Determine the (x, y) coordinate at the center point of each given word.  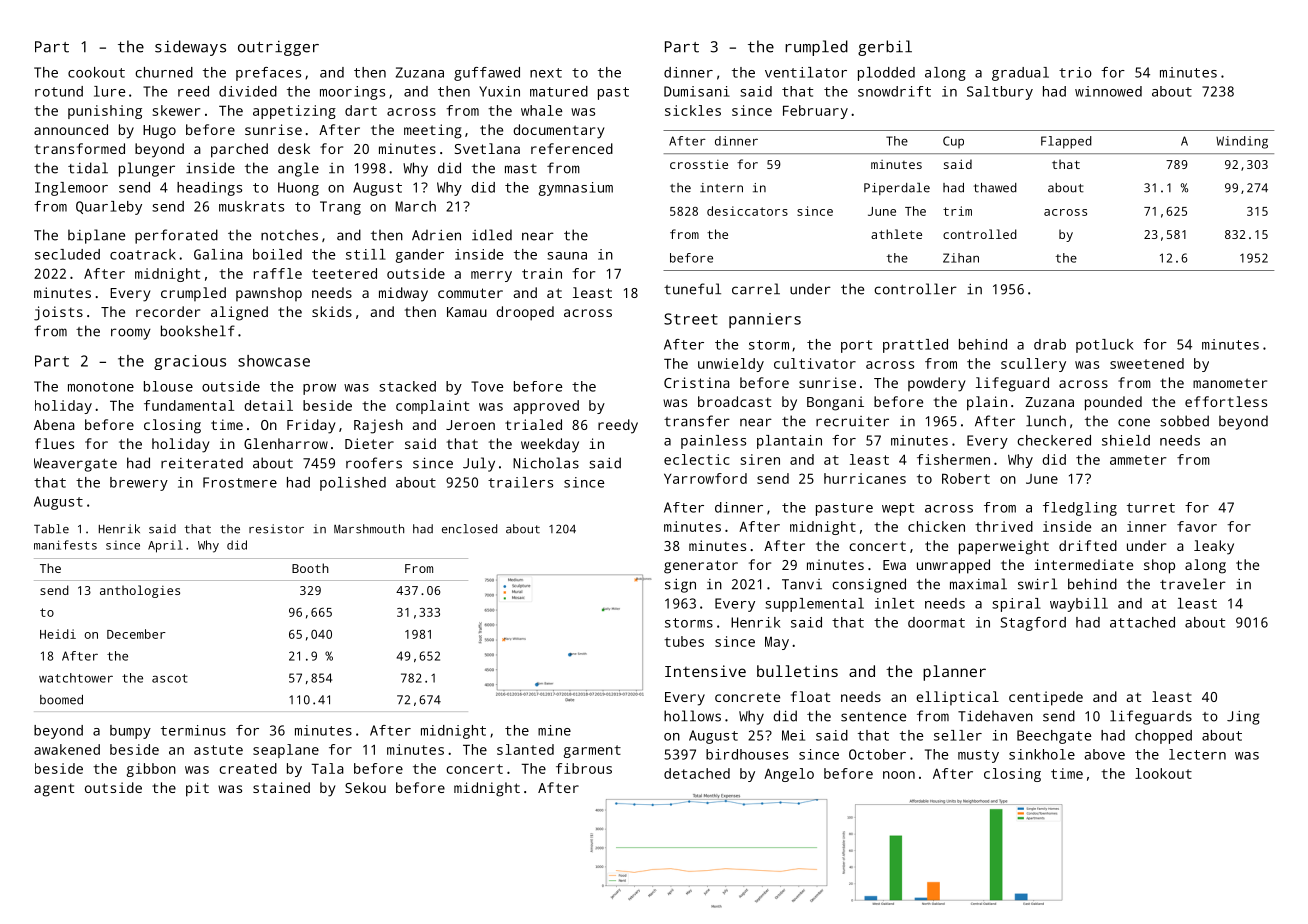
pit (197, 789)
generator (701, 567)
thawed (995, 188)
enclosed (469, 529)
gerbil (885, 48)
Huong (298, 189)
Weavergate (75, 465)
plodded (886, 74)
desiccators (747, 211)
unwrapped (953, 566)
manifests (65, 545)
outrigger (278, 48)
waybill (1079, 605)
